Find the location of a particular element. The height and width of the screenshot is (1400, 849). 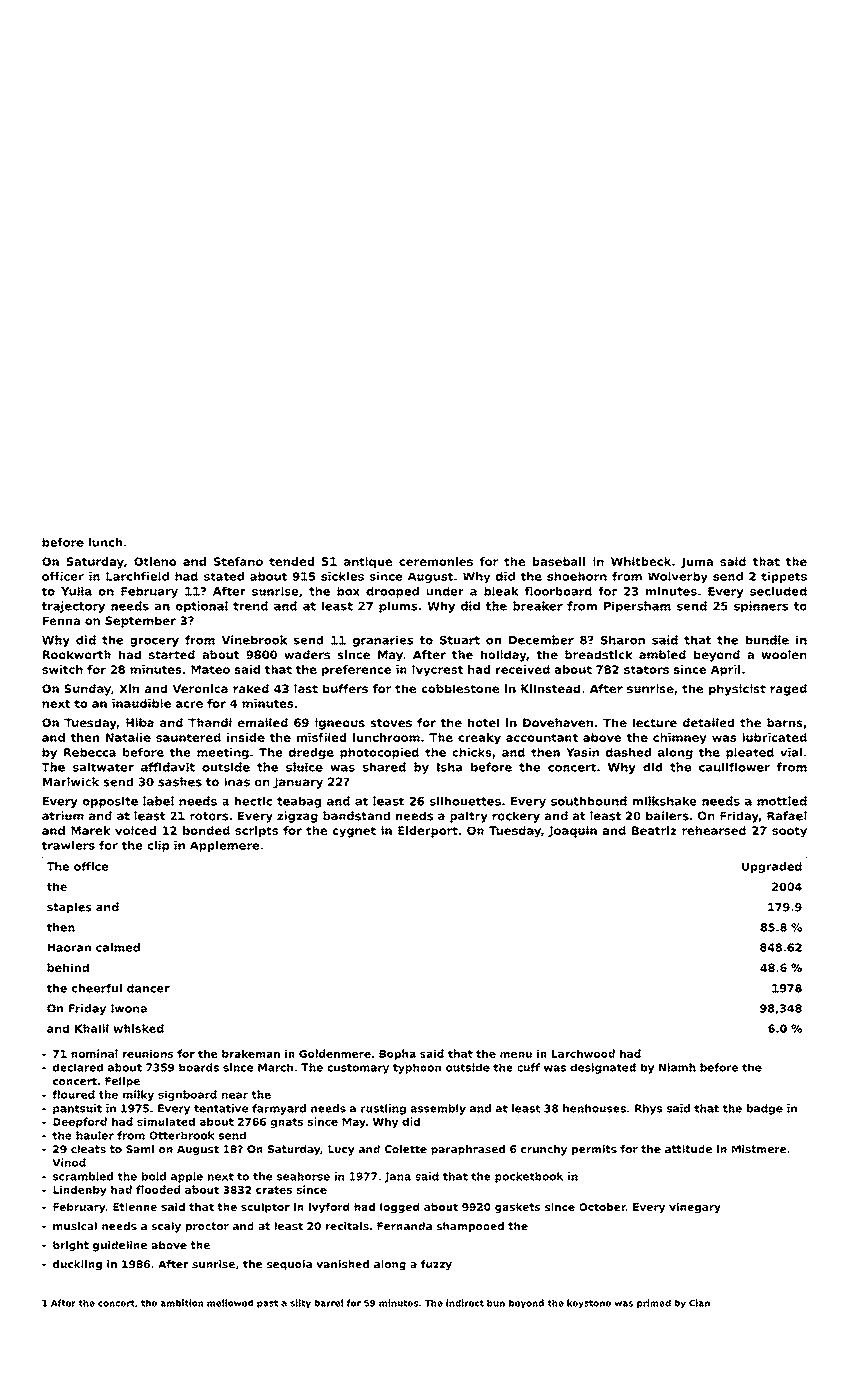

Upgraded is located at coordinates (772, 867).
